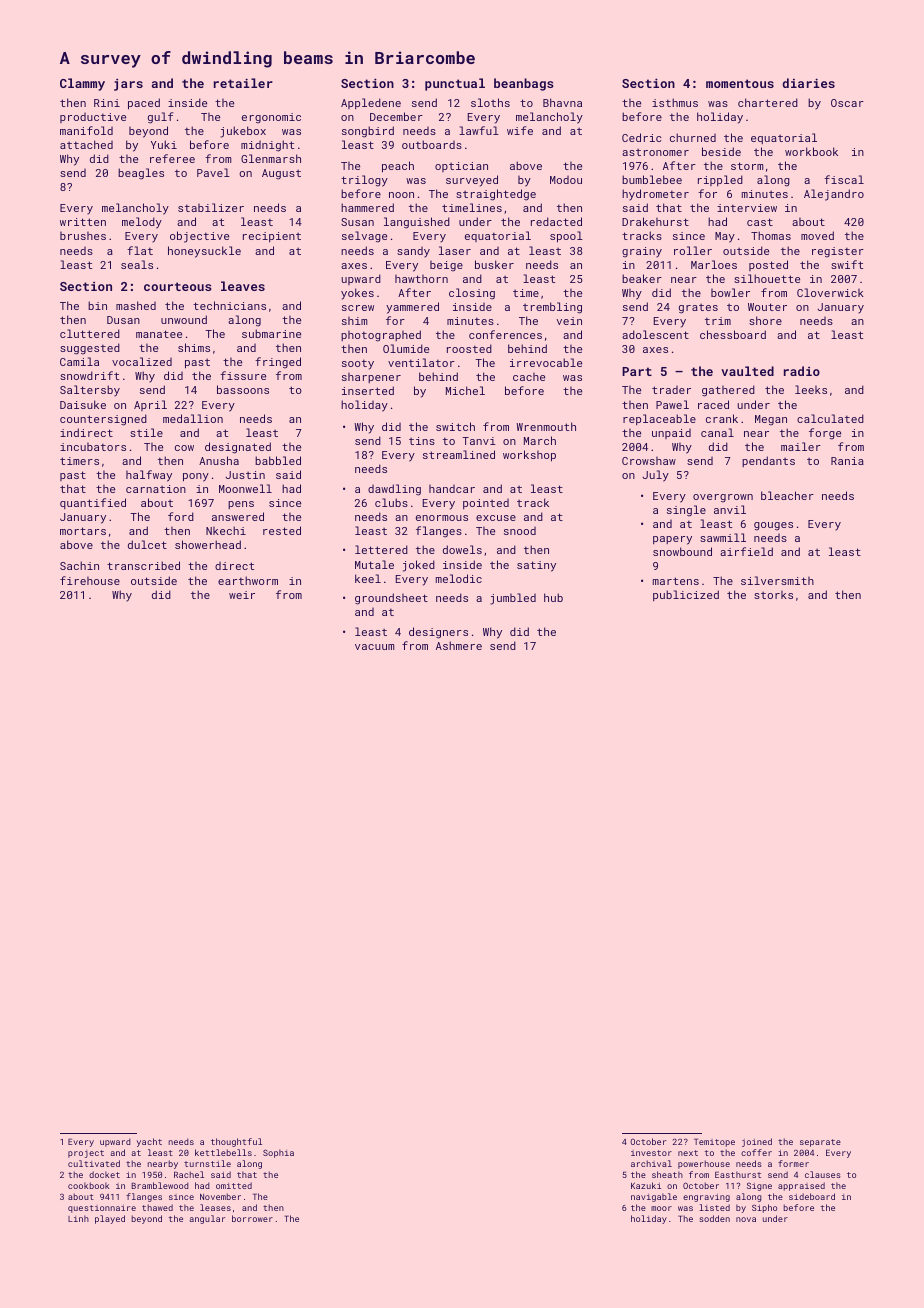  Describe the element at coordinates (242, 595) in the document. I see `weir` at that location.
